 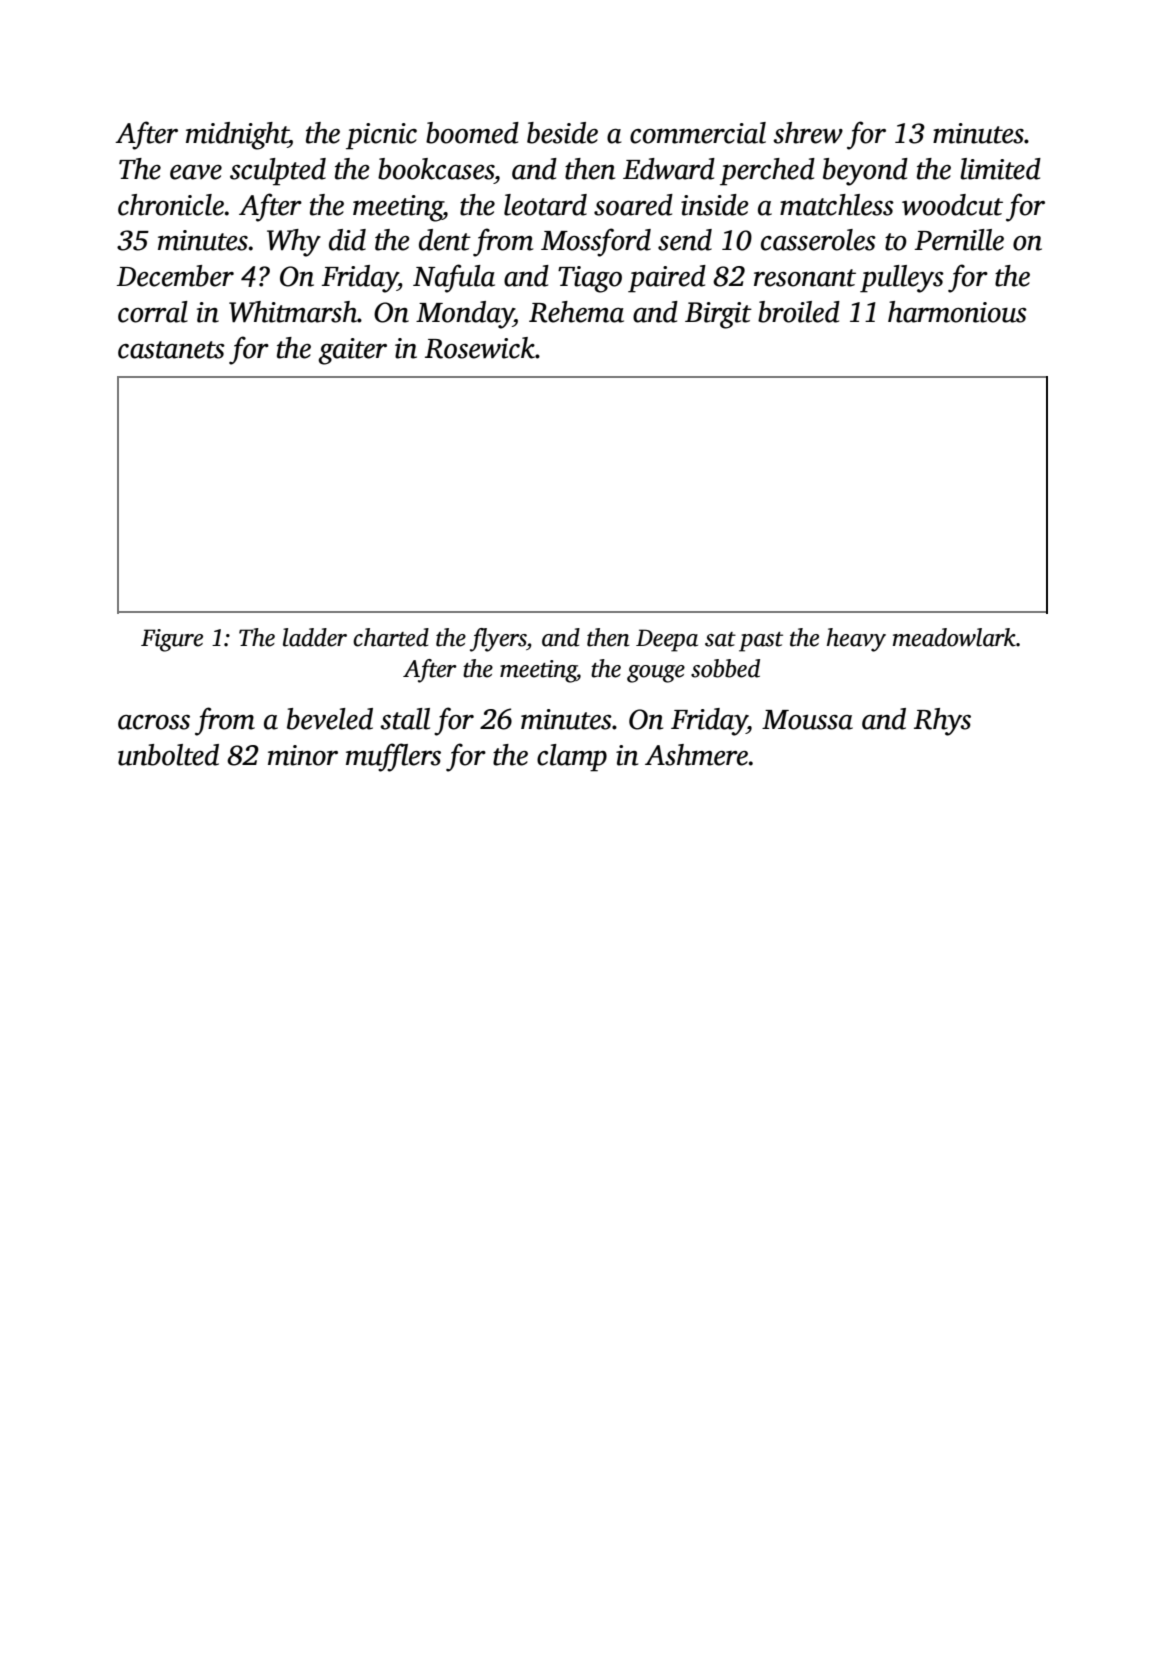 What do you see at coordinates (393, 757) in the screenshot?
I see `mufflers` at bounding box center [393, 757].
